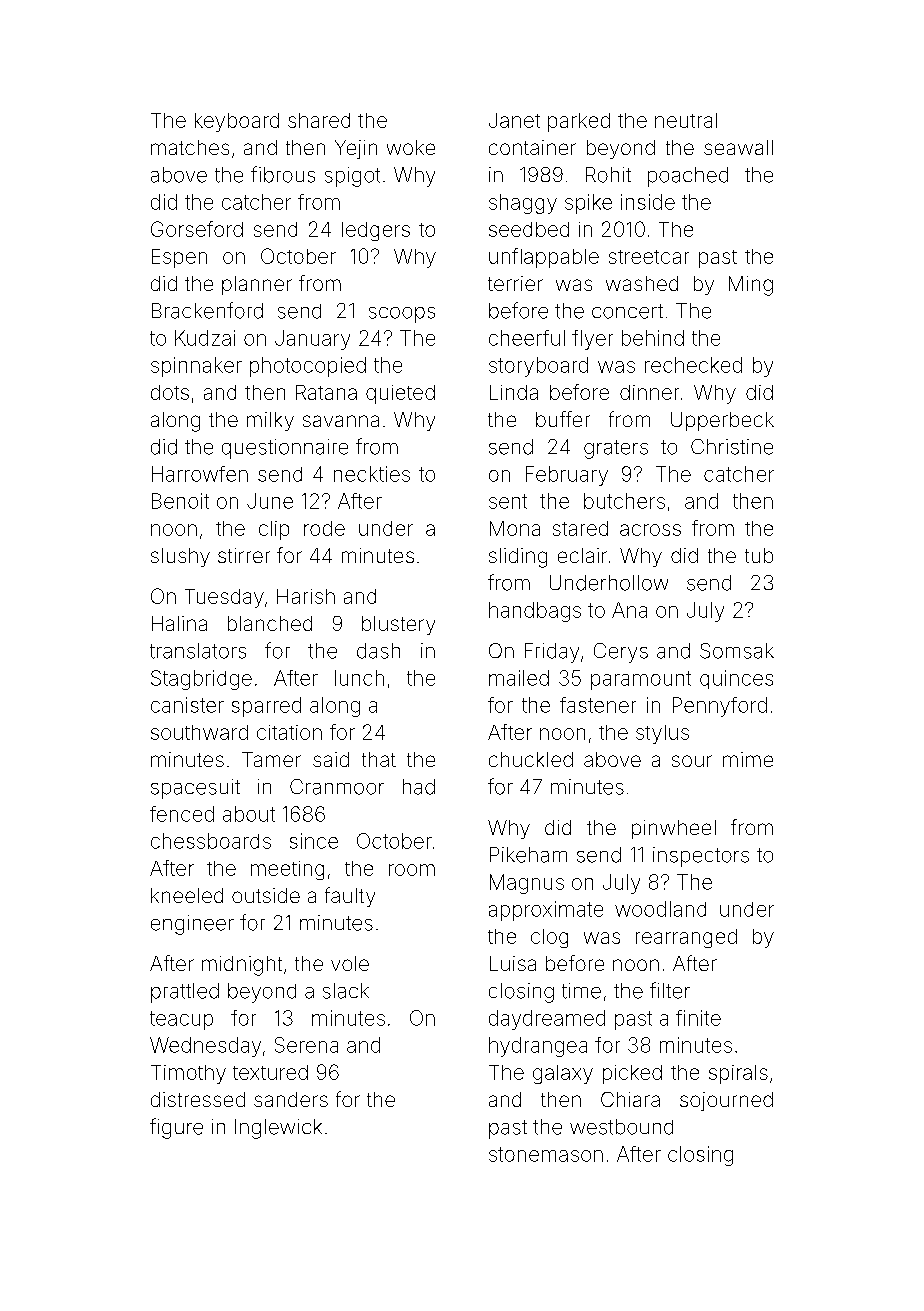 Image resolution: width=924 pixels, height=1311 pixels. Describe the element at coordinates (670, 990) in the document. I see `filter` at that location.
